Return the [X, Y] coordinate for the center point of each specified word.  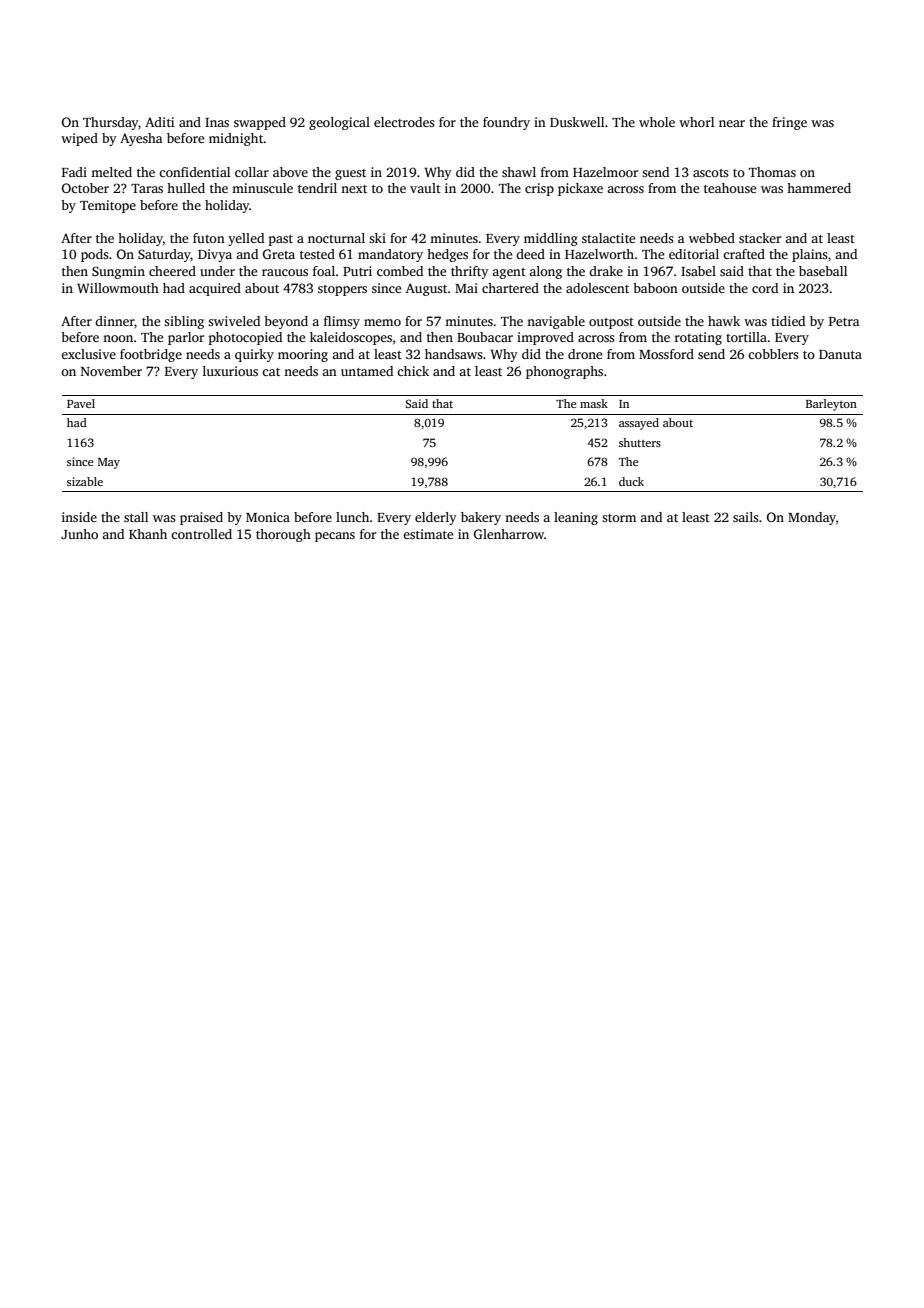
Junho [79, 534]
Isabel [698, 271]
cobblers [773, 354]
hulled [186, 188]
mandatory [390, 255]
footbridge [151, 355]
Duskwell [577, 122]
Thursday [110, 123]
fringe [789, 123]
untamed [367, 371]
